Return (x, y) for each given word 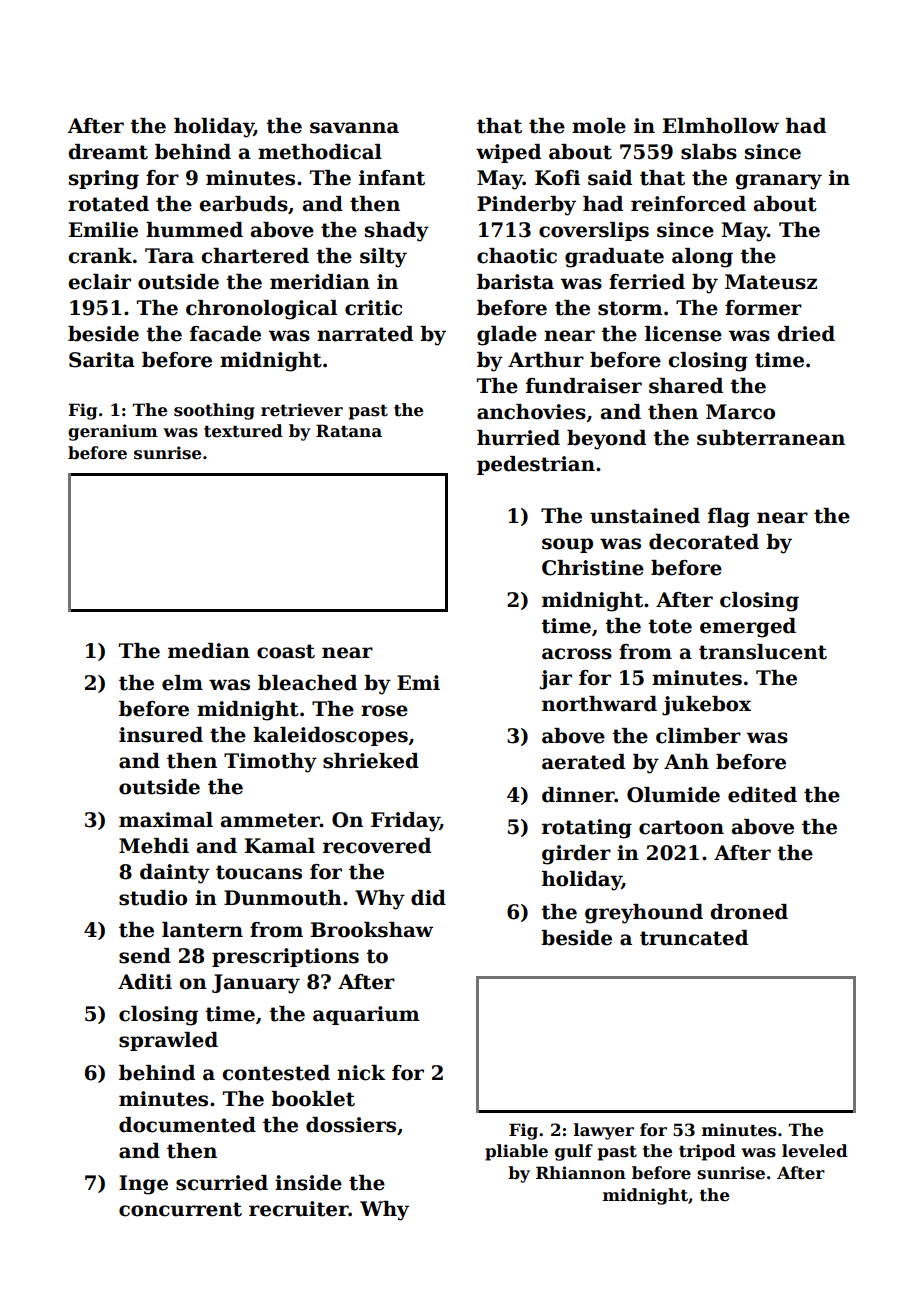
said (610, 178)
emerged (748, 628)
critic (373, 308)
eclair (99, 282)
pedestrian (536, 465)
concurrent (180, 1209)
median (209, 651)
